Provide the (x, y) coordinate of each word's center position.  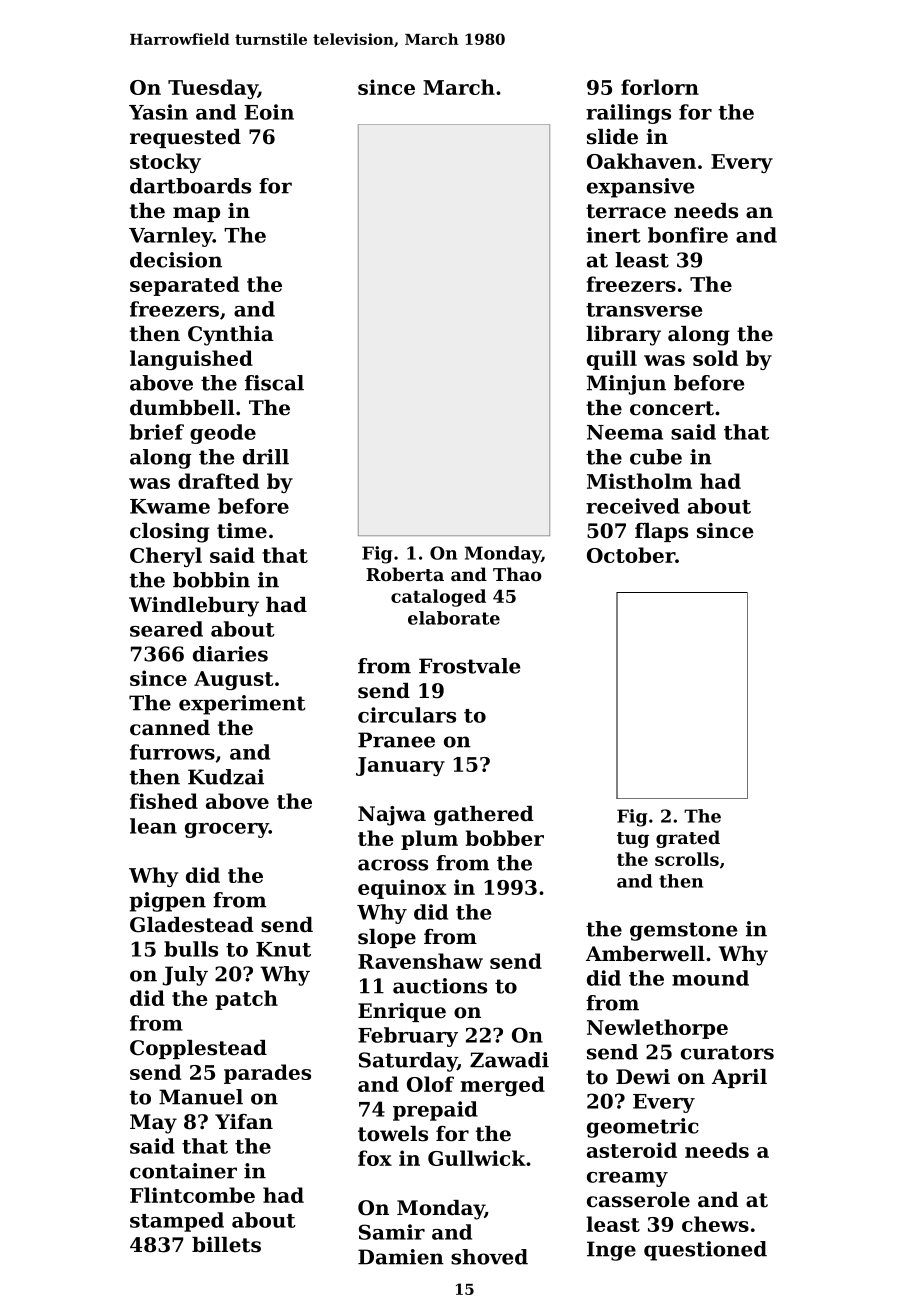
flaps (661, 532)
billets (226, 1245)
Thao (517, 574)
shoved (489, 1257)
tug (633, 840)
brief (157, 432)
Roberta (405, 574)
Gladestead (192, 925)
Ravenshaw (420, 961)
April (739, 1078)
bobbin (211, 580)
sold (715, 358)
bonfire (688, 235)
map (196, 214)
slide (612, 137)
